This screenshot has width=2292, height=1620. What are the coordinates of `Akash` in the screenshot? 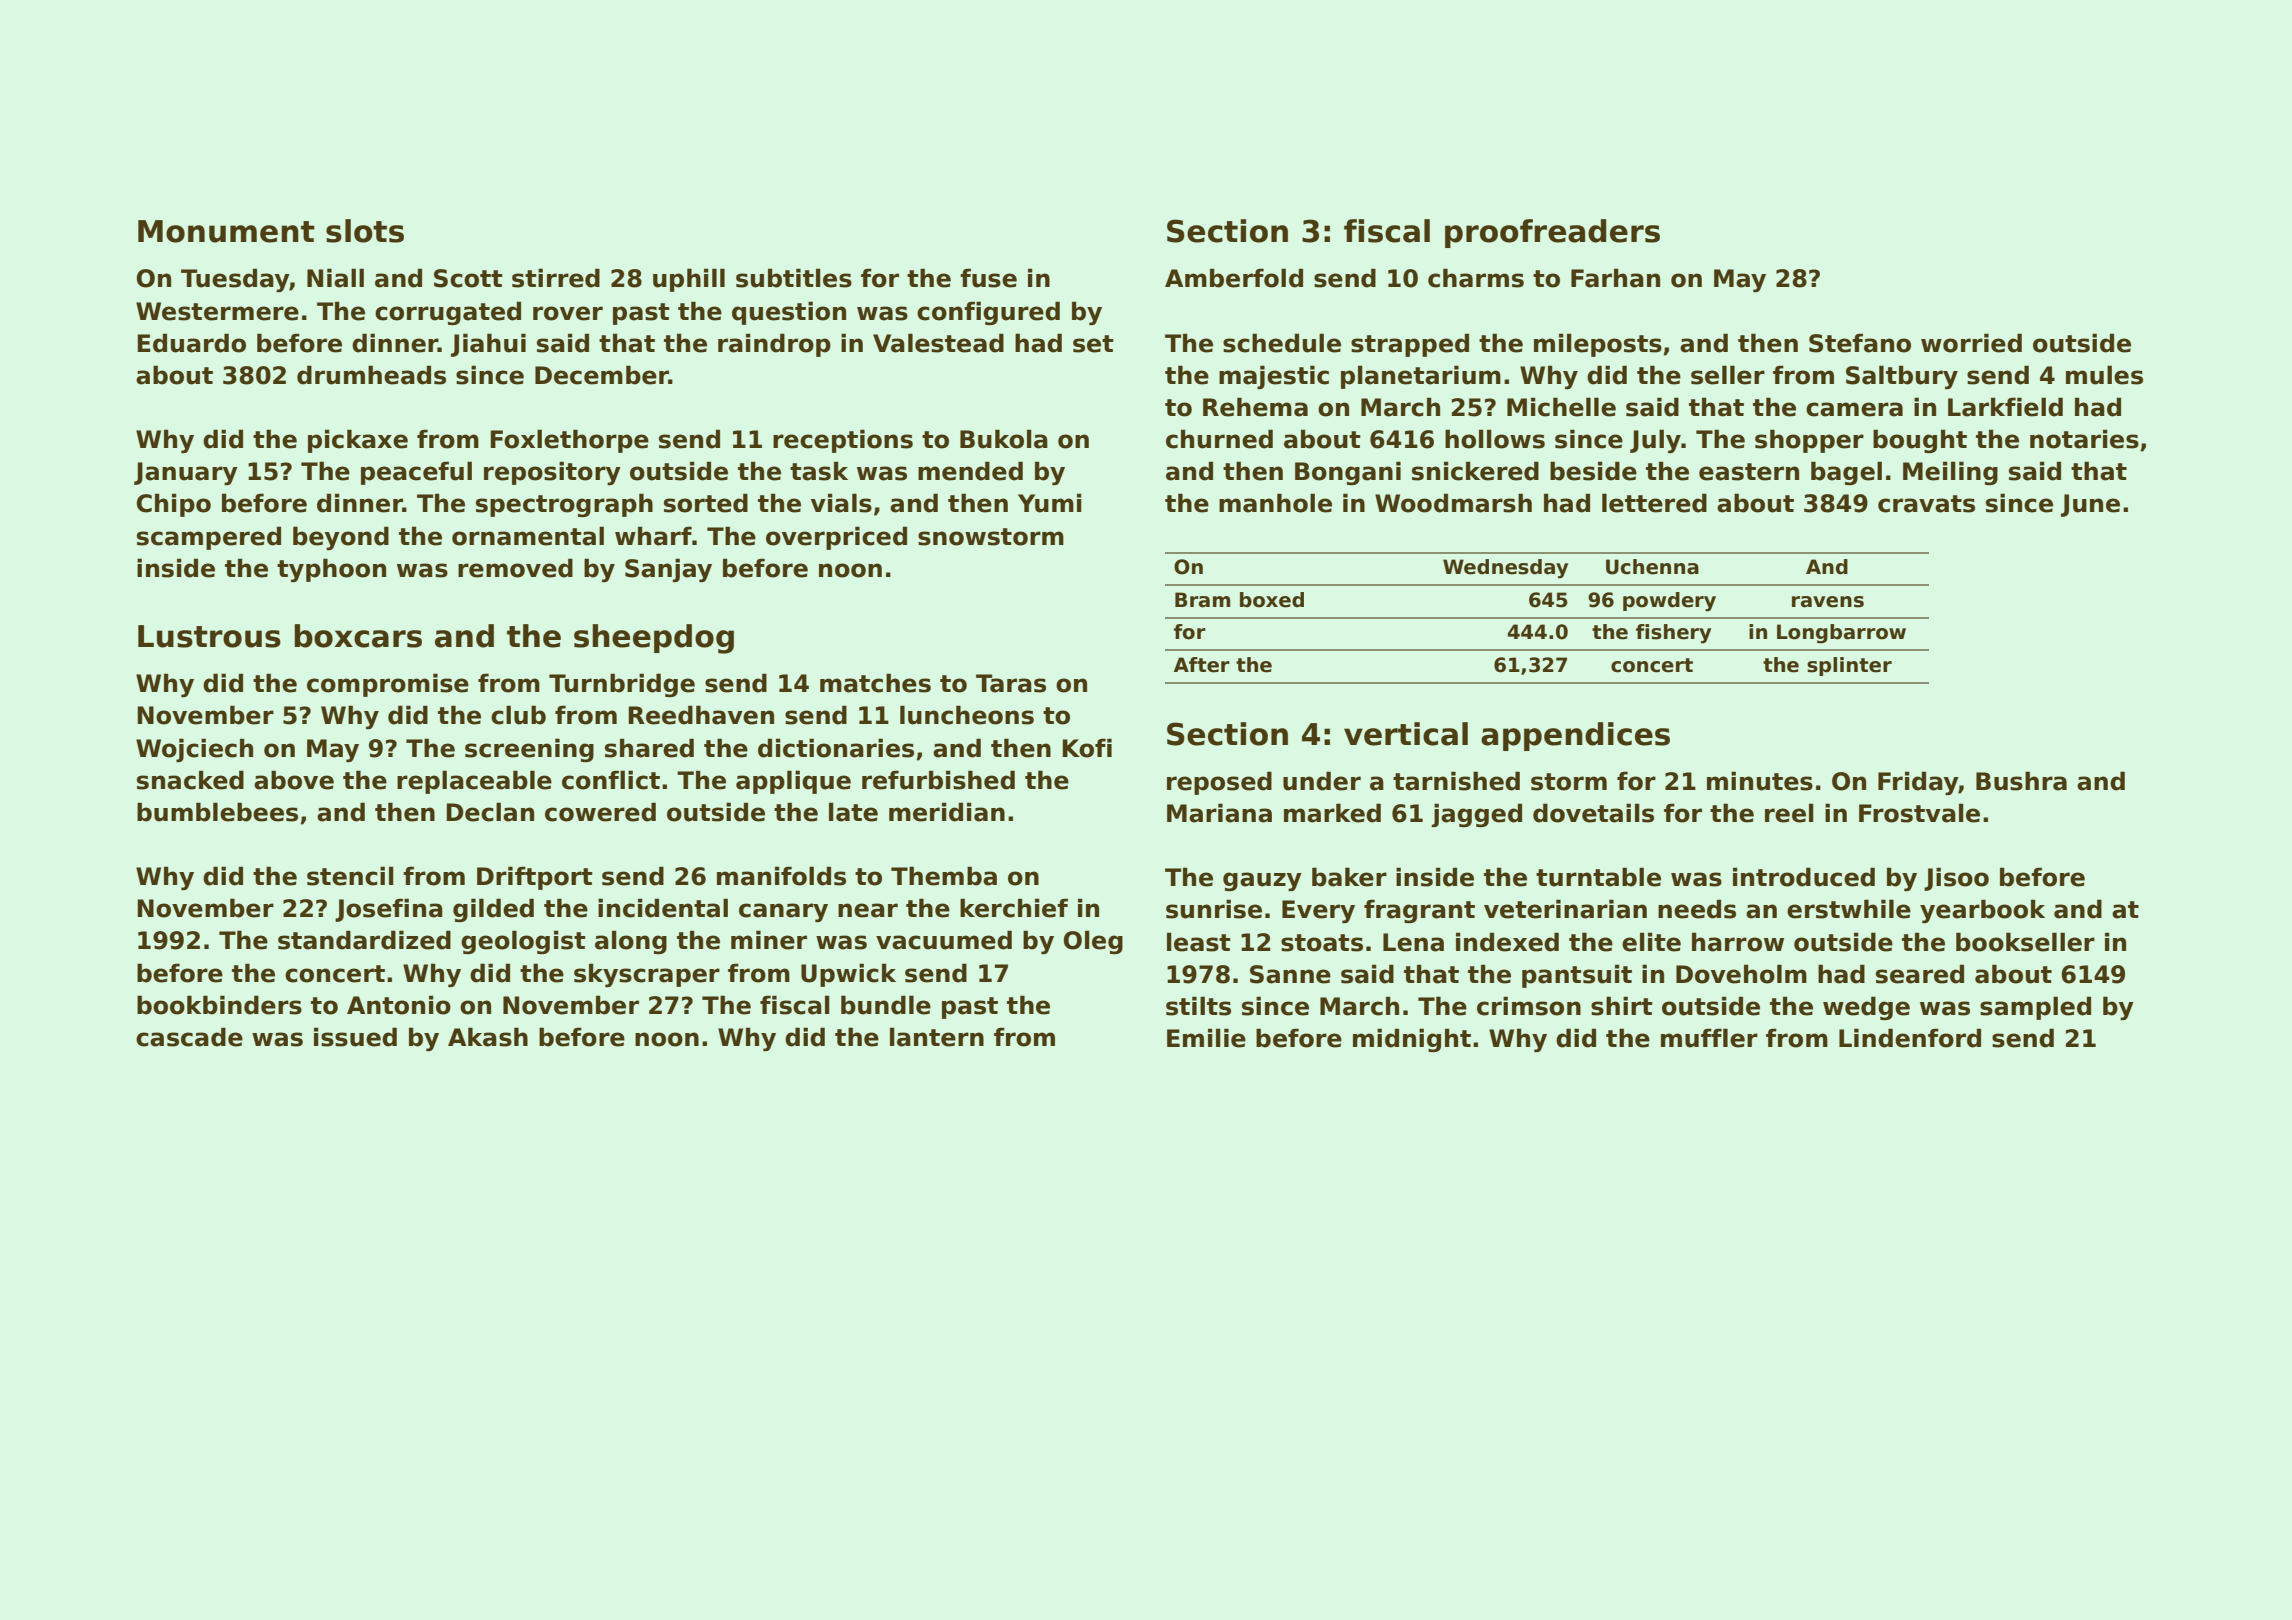 It's located at (488, 1037).
